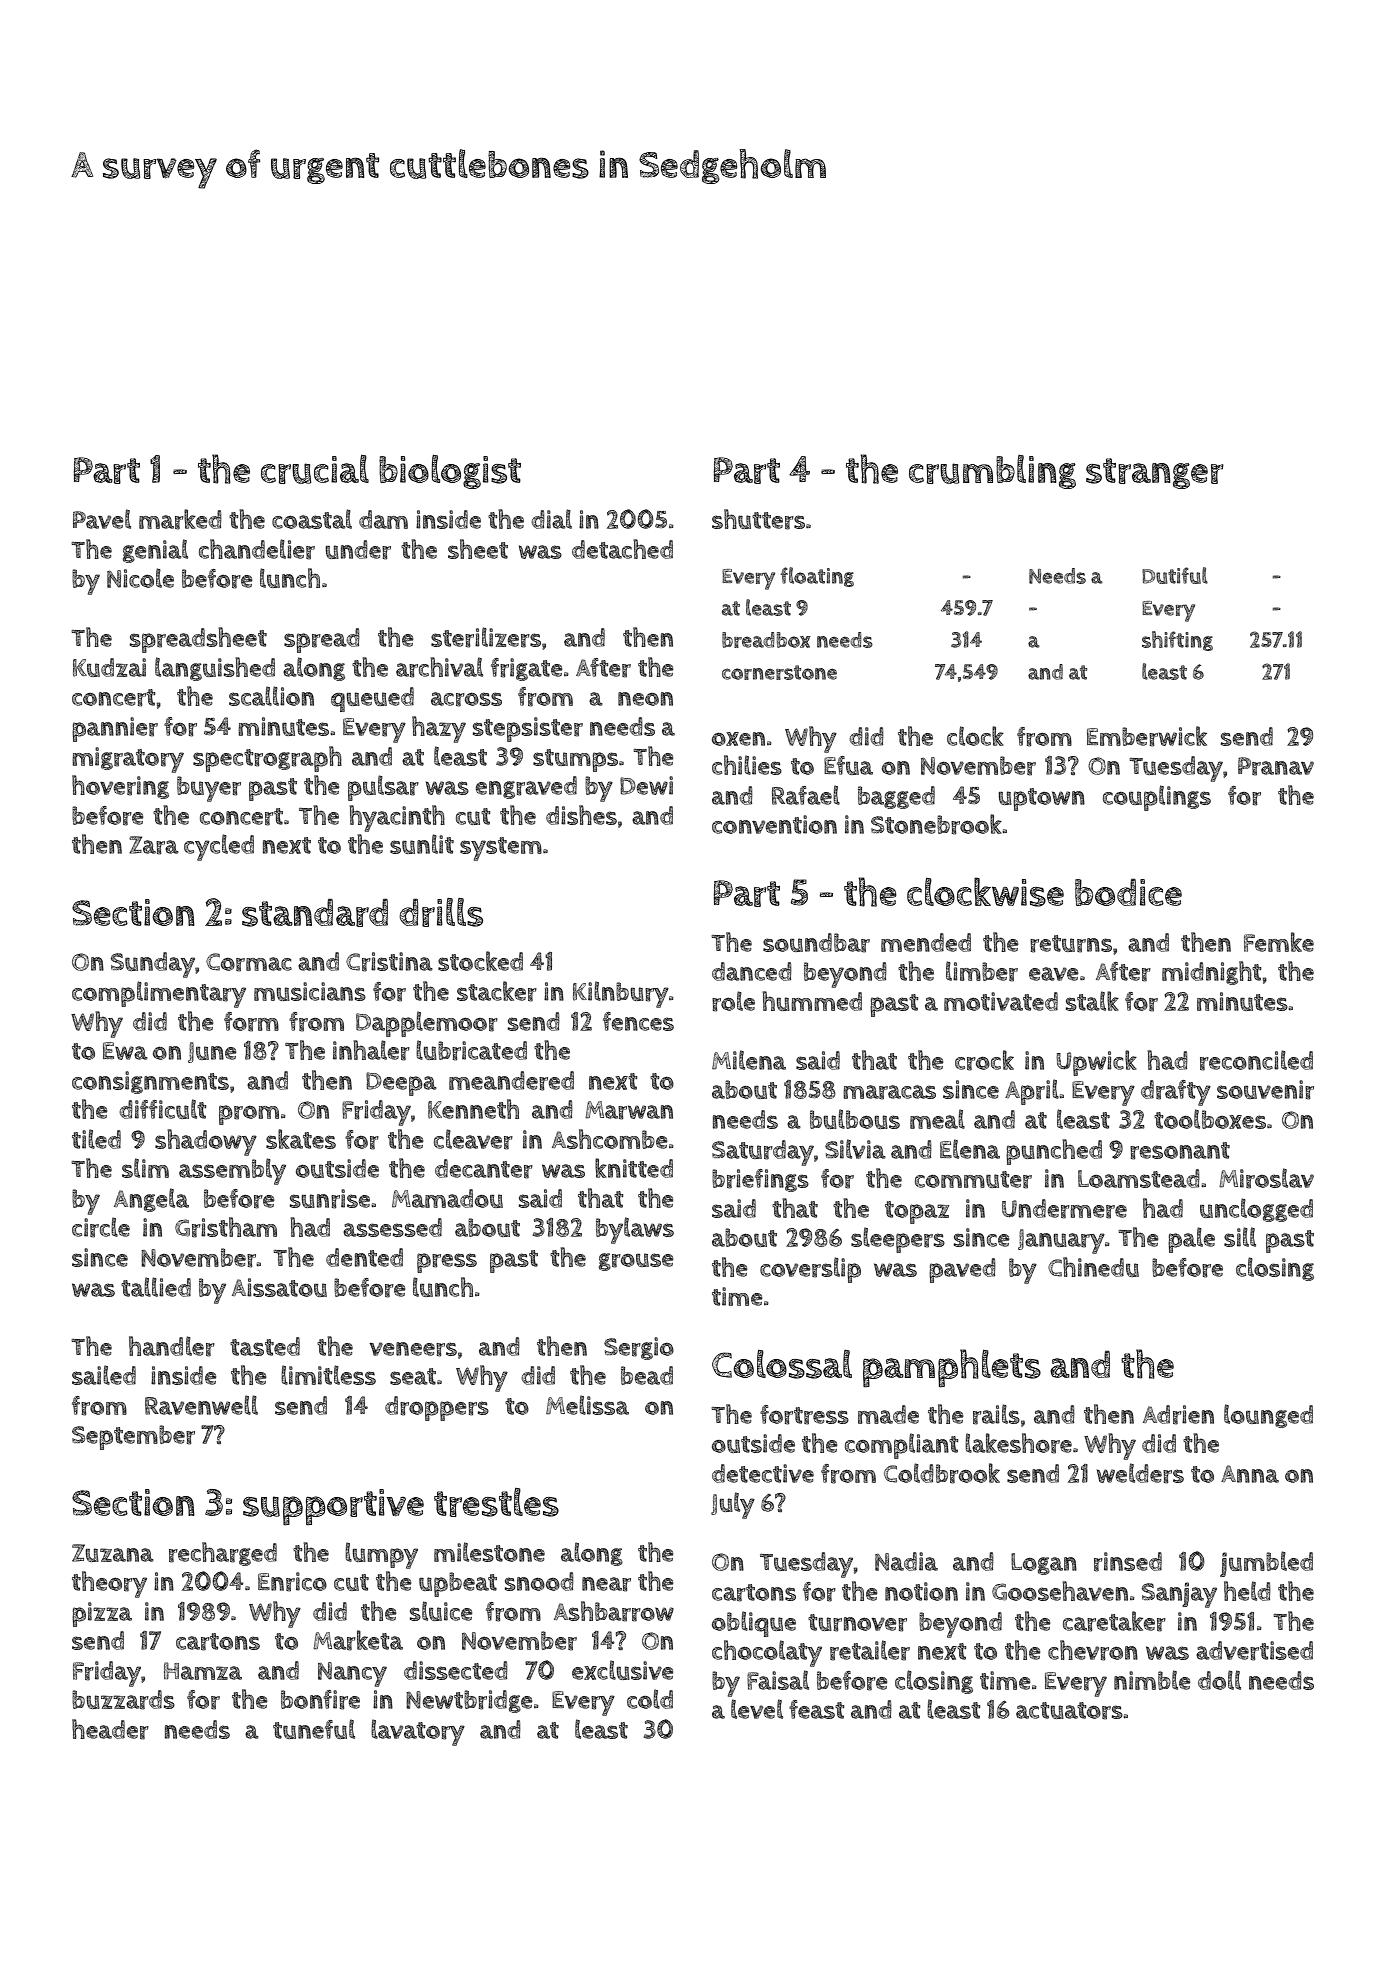 Image resolution: width=1386 pixels, height=1969 pixels. Describe the element at coordinates (1128, 1562) in the screenshot. I see `rinsed` at that location.
